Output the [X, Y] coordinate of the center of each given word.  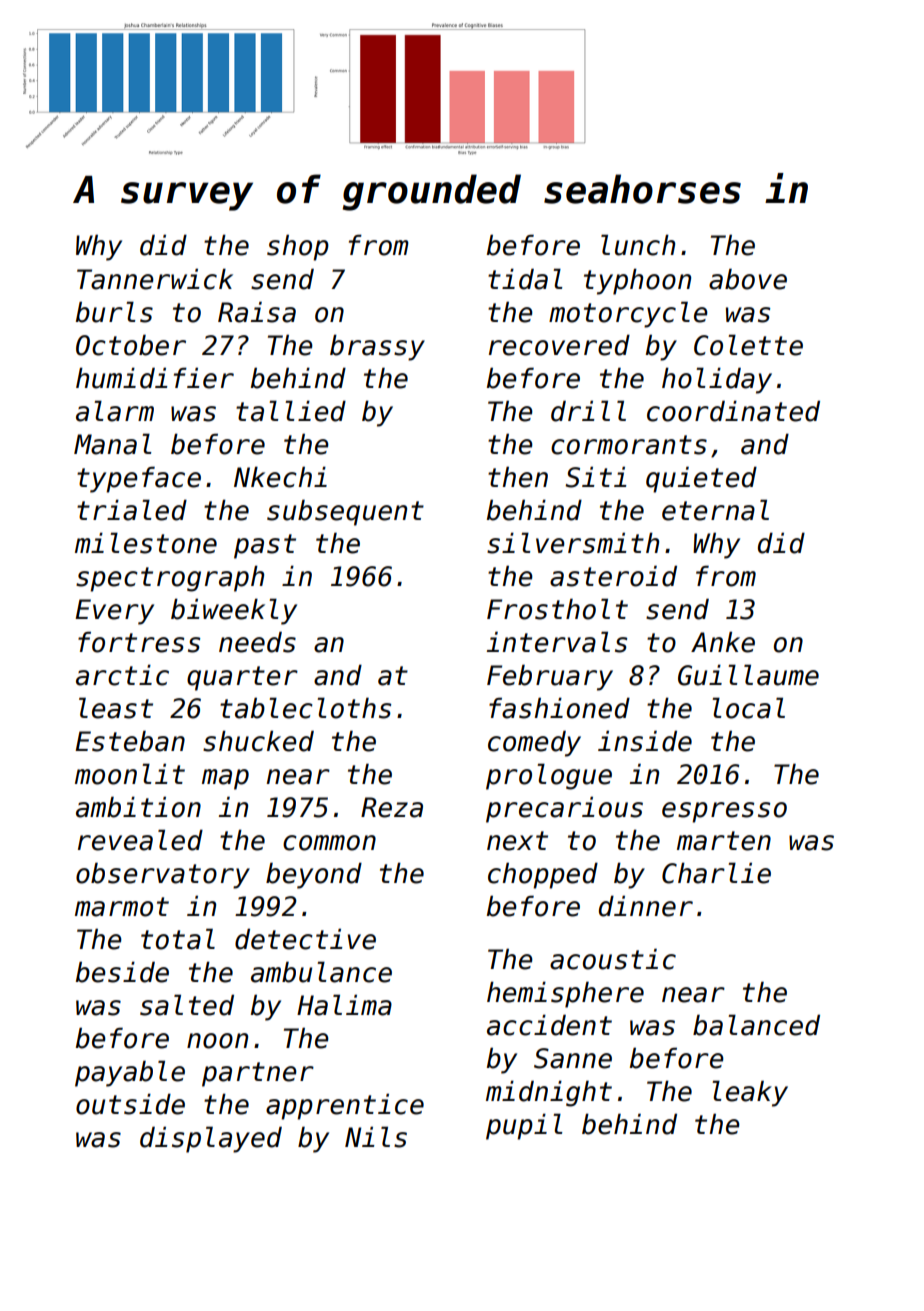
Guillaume [748, 675]
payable [130, 1073]
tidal [525, 279]
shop [298, 247]
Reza [392, 807]
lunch [638, 245]
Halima [344, 1005]
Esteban [130, 741]
